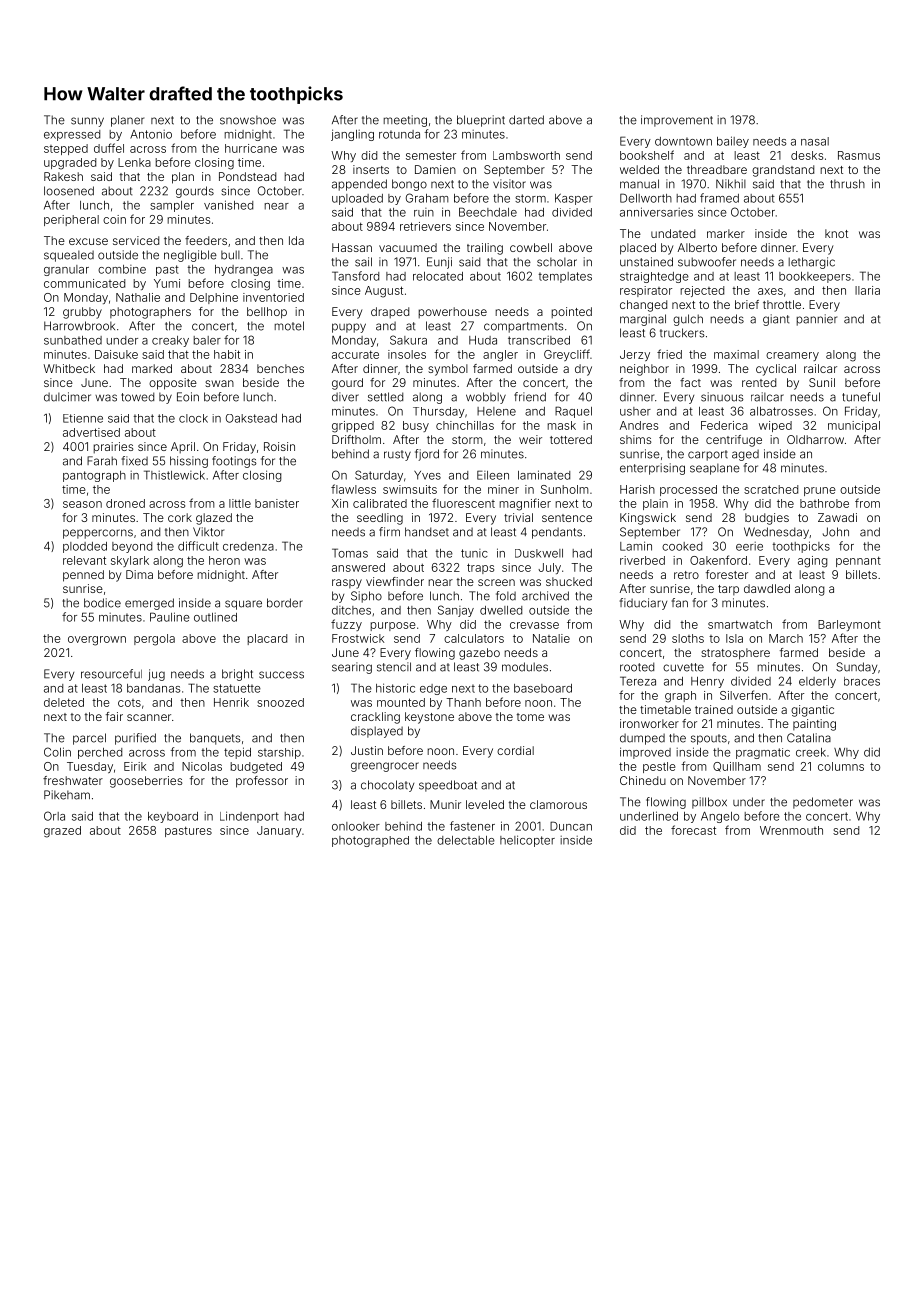 Image resolution: width=924 pixels, height=1308 pixels. I want to click on displayed, so click(377, 732).
